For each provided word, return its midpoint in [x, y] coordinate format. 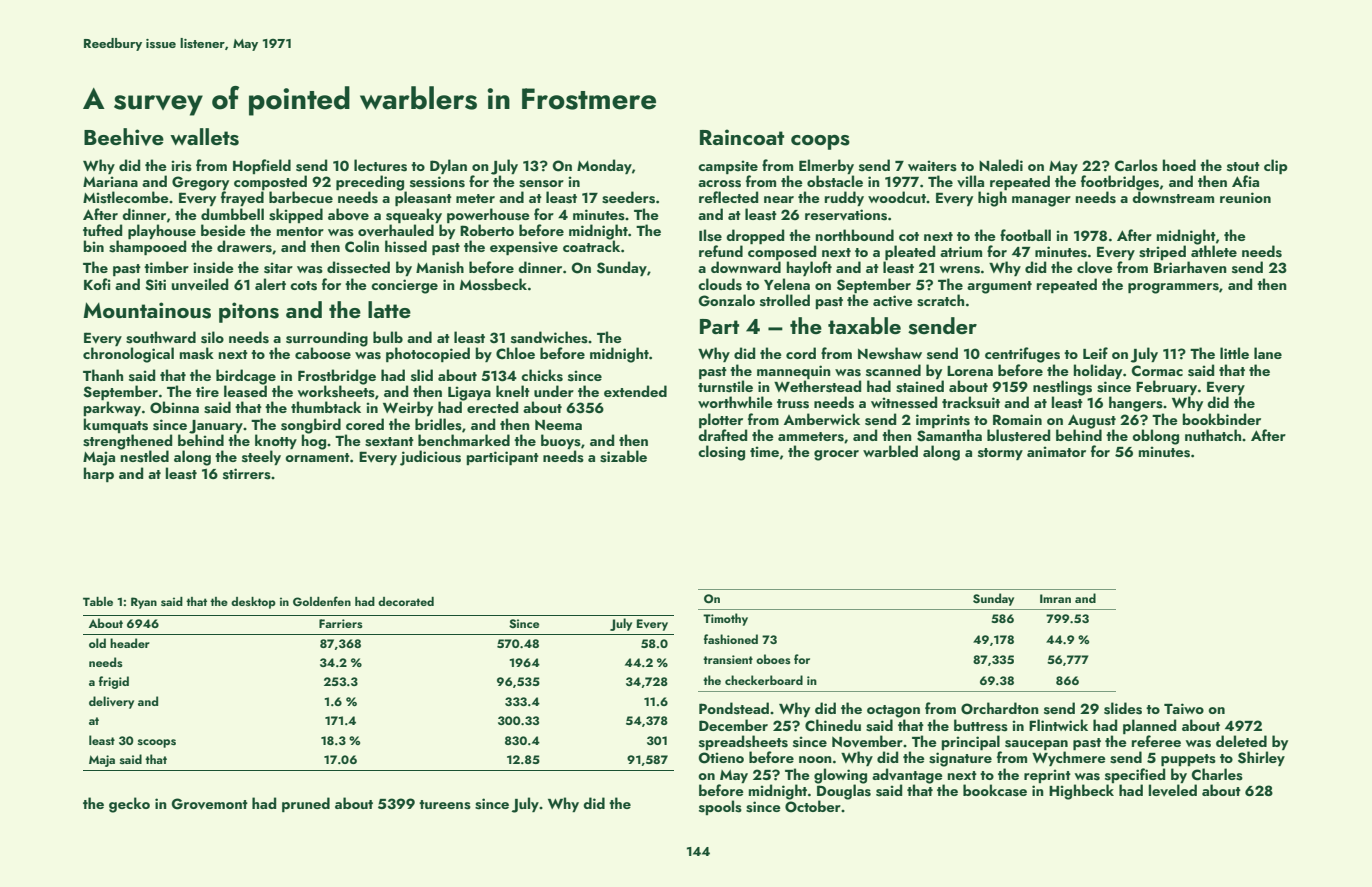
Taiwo [1184, 708]
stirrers [247, 474]
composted [270, 182]
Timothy [725, 619]
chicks [542, 375]
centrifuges [1022, 355]
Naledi [1001, 165]
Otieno [721, 758]
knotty [276, 441]
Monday [604, 166]
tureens [445, 805]
